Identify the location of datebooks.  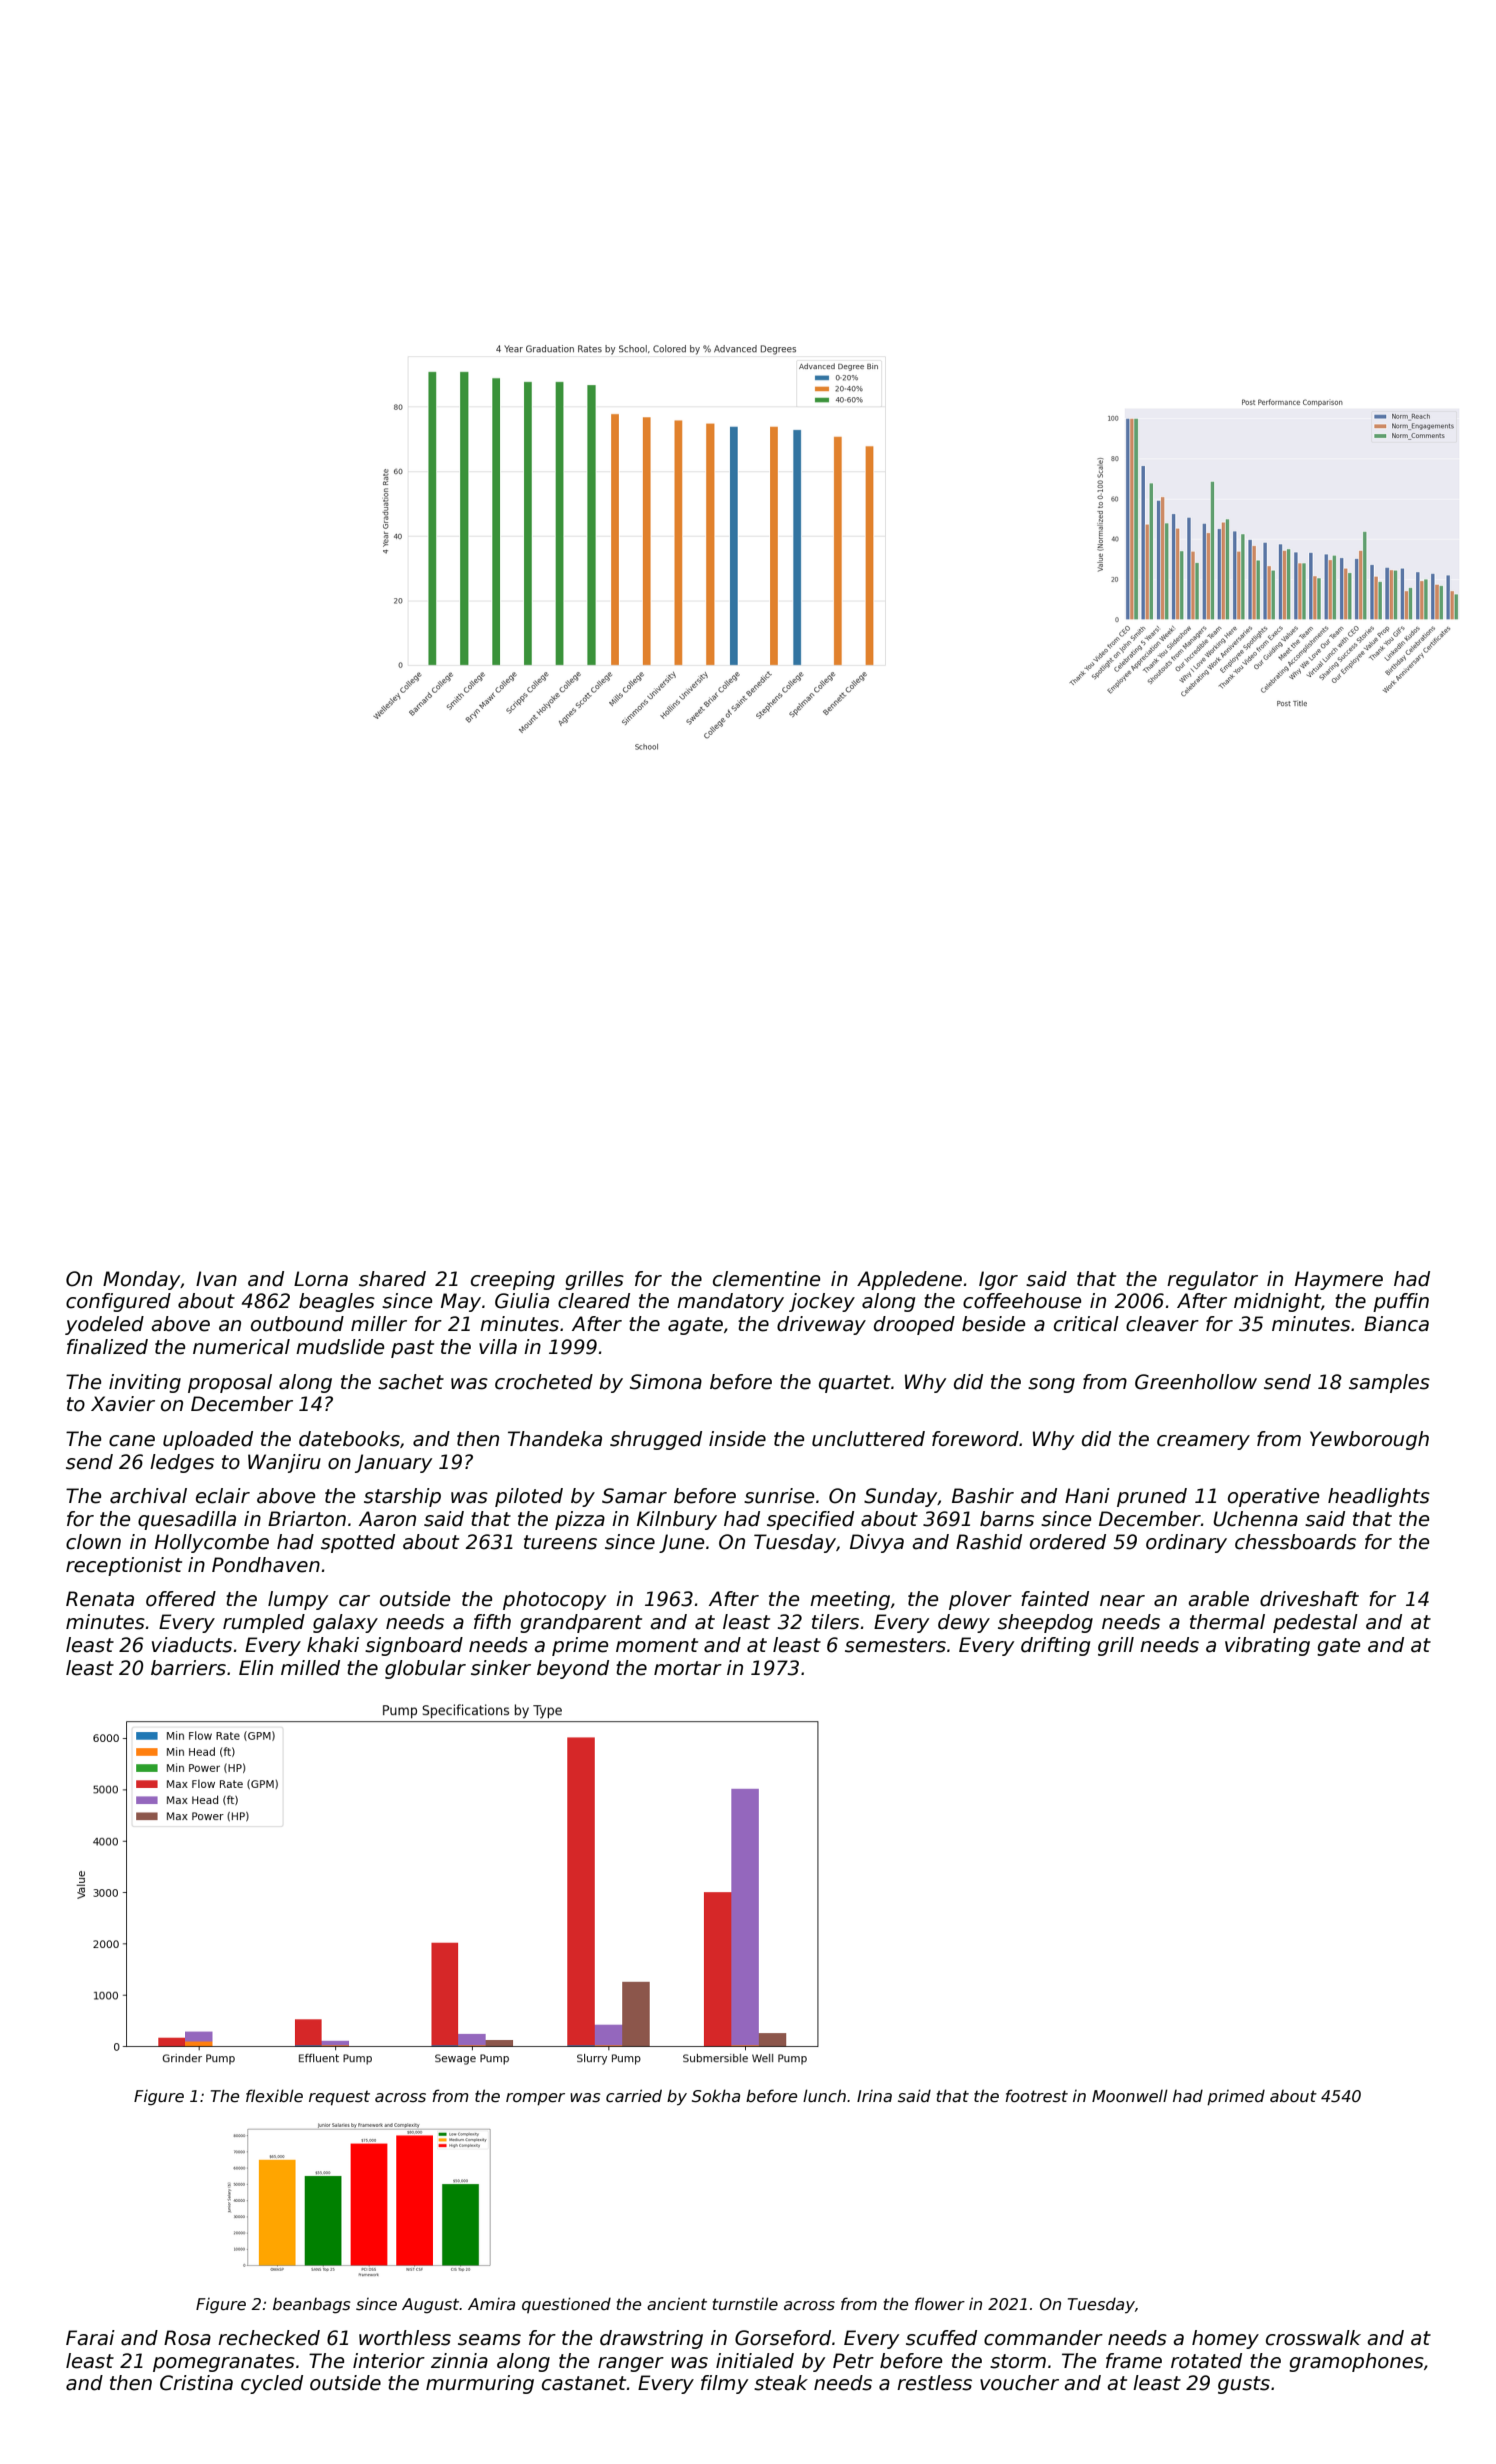
(349, 1439).
